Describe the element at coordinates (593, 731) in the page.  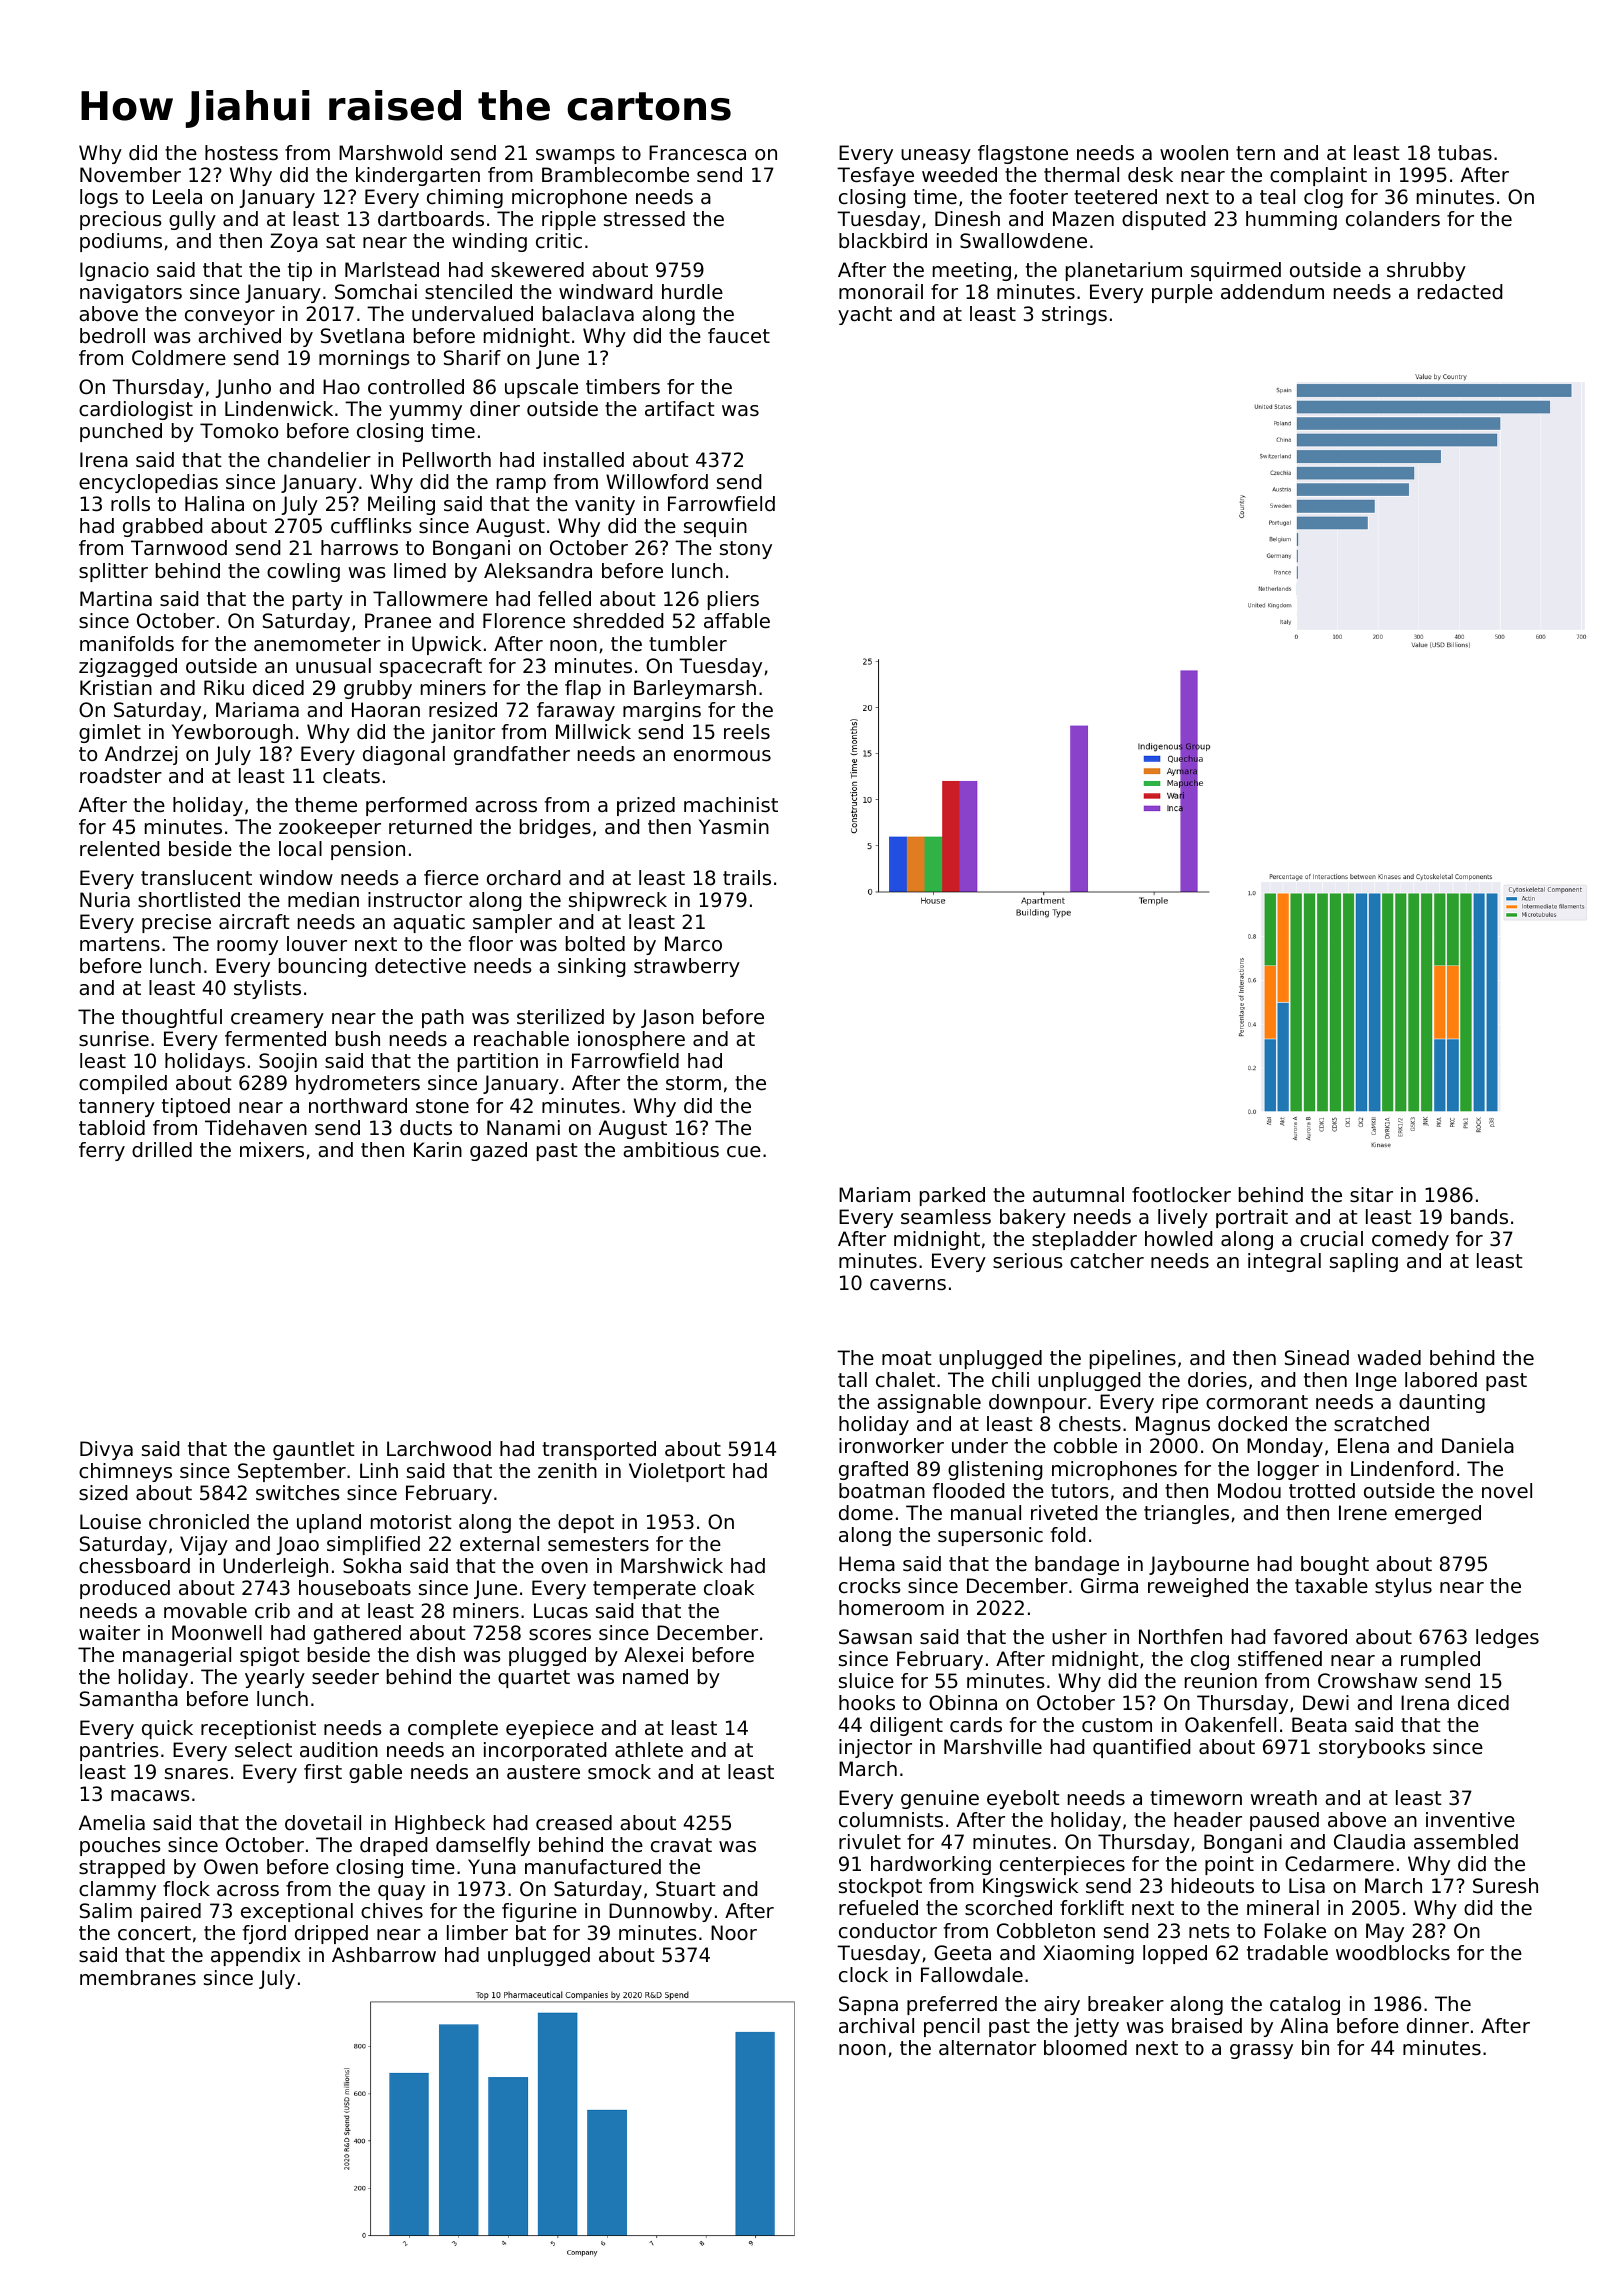
I see `Millwick` at that location.
